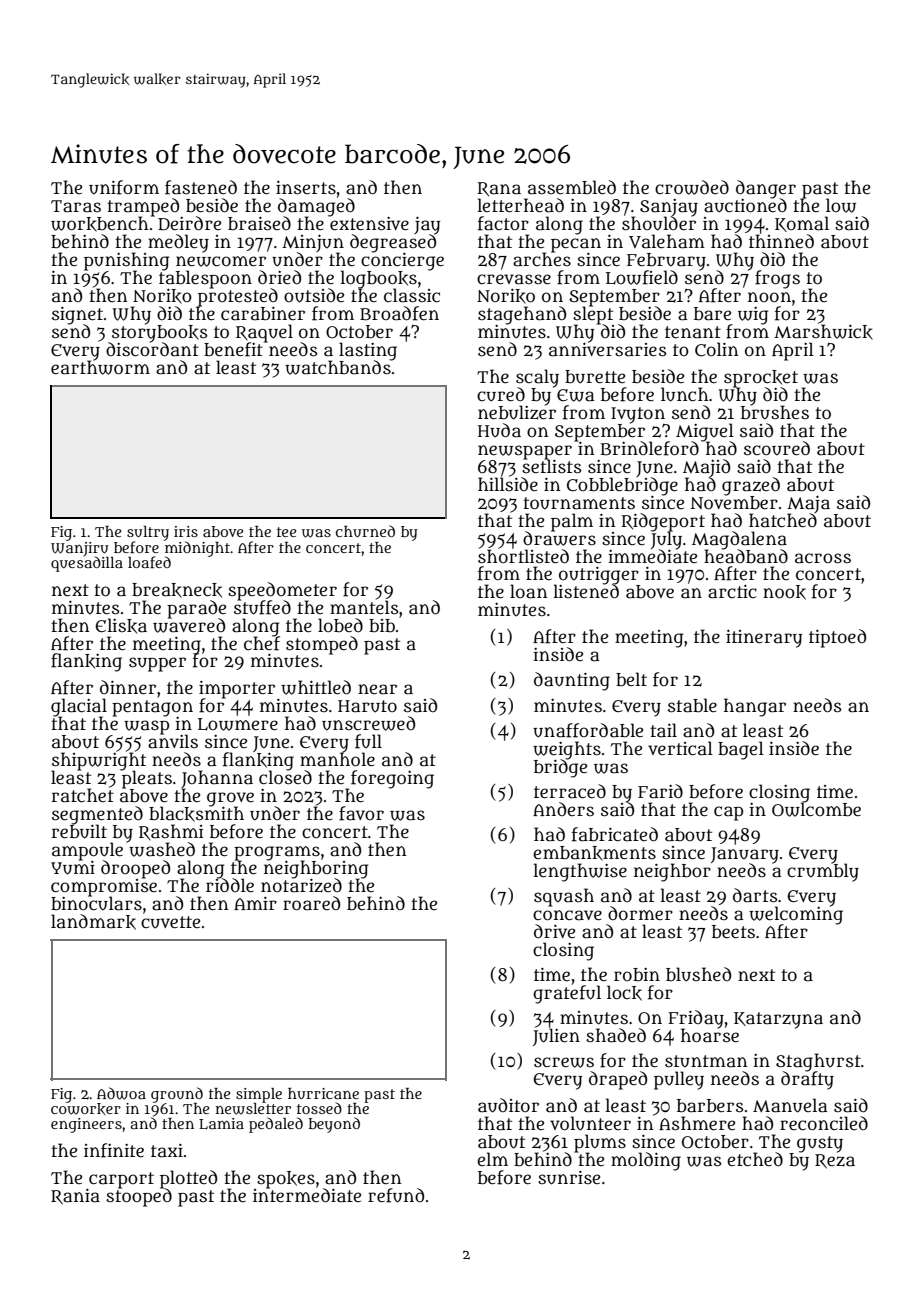  Describe the element at coordinates (368, 741) in the page. I see `full` at that location.
